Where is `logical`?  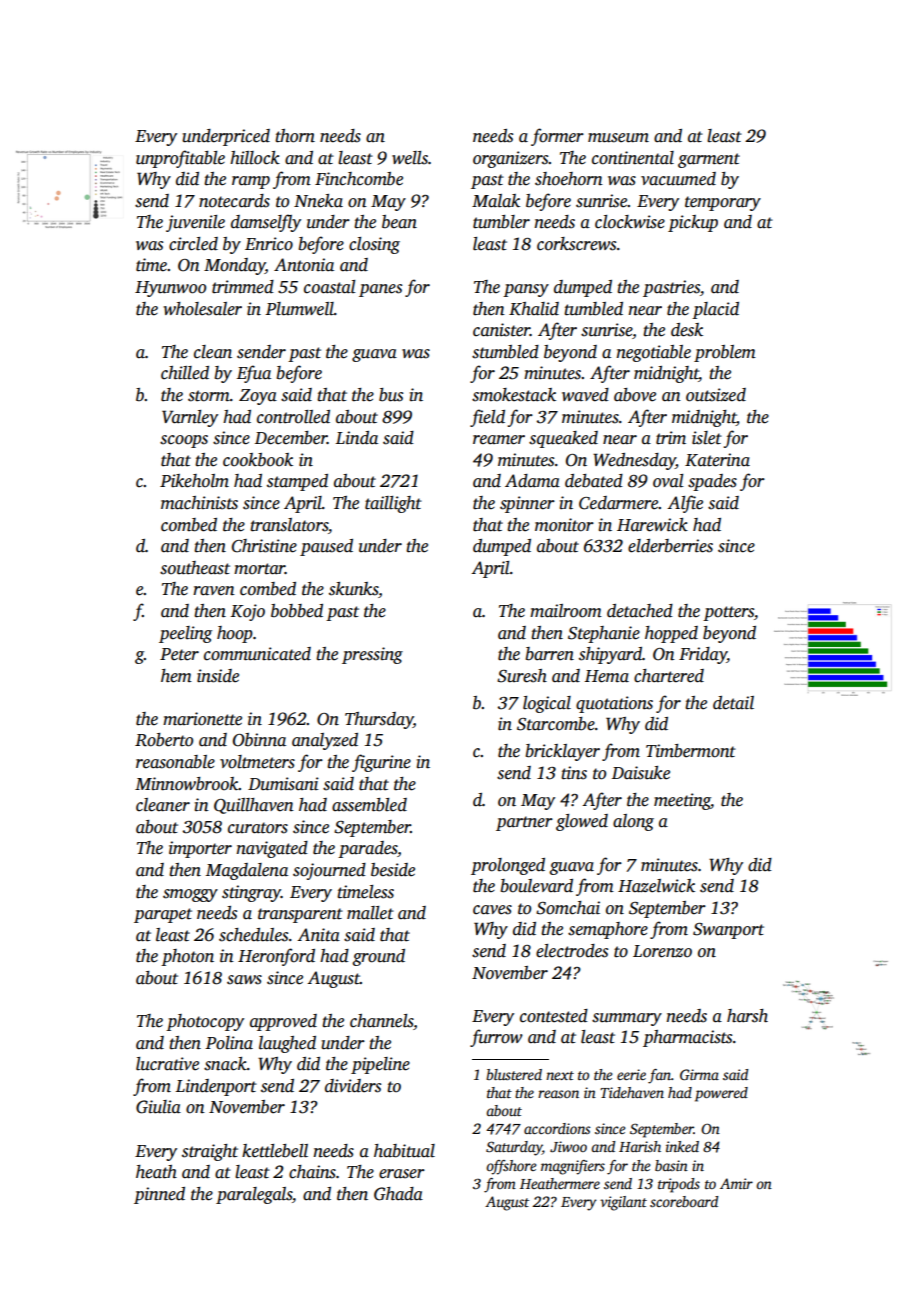
logical is located at coordinates (547, 704).
